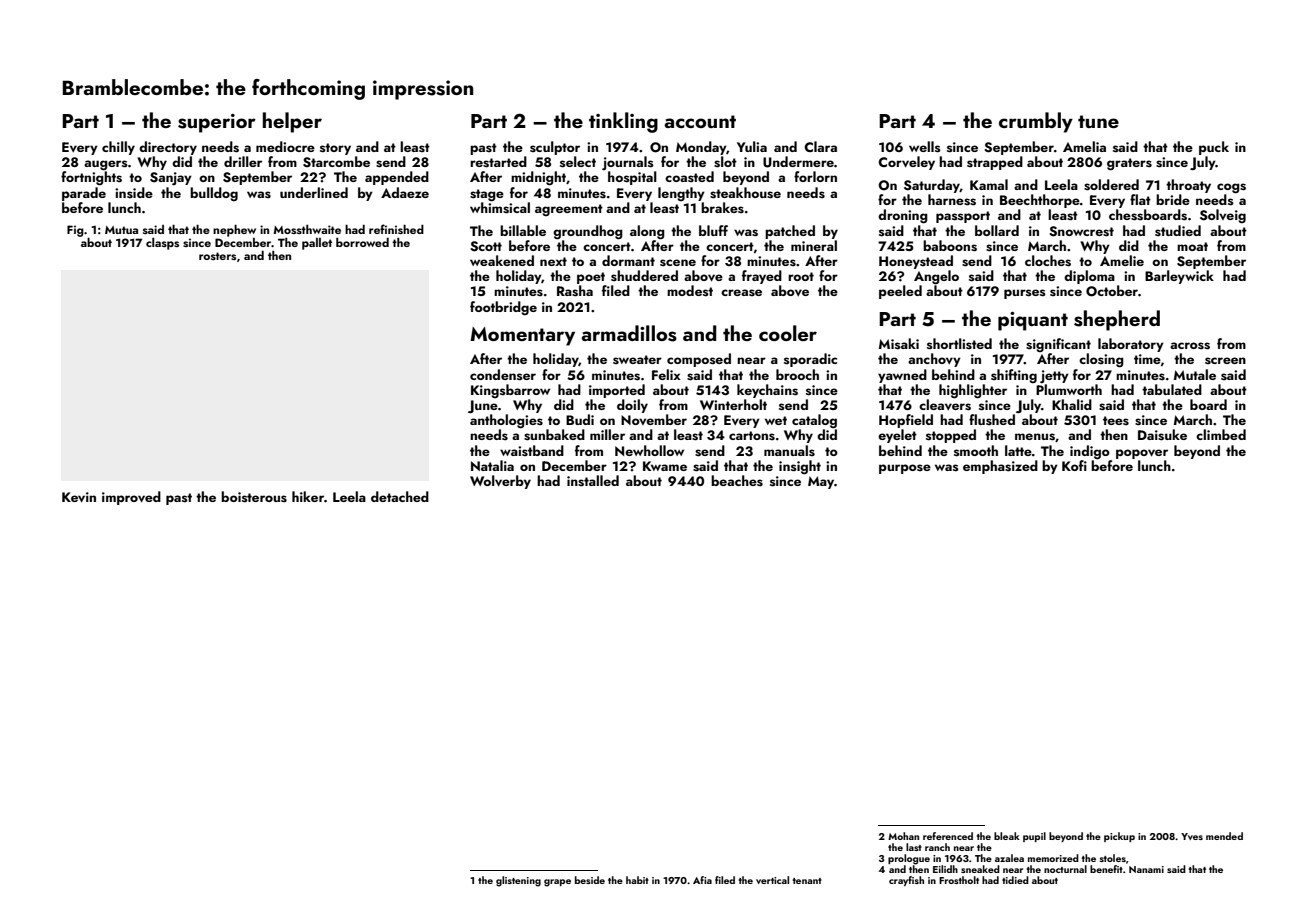 This screenshot has height=924, width=1308. I want to click on tune, so click(1098, 121).
